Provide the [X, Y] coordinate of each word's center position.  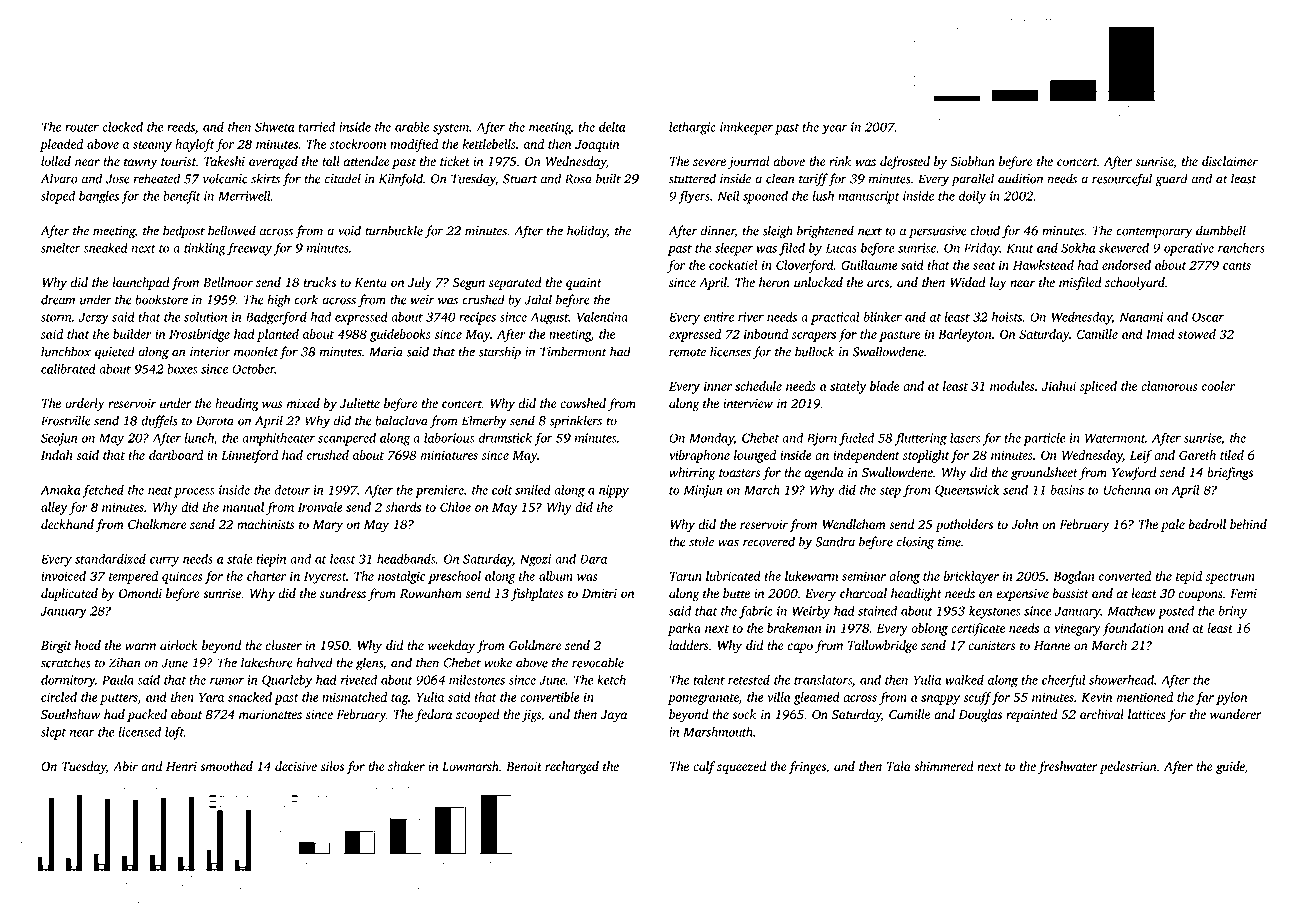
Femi [1243, 593]
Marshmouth [718, 732]
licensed [139, 732]
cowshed [583, 403]
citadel [343, 178]
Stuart [520, 179]
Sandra [835, 541]
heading [237, 404]
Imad [1160, 334]
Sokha [1078, 248]
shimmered [944, 766]
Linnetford [249, 456]
